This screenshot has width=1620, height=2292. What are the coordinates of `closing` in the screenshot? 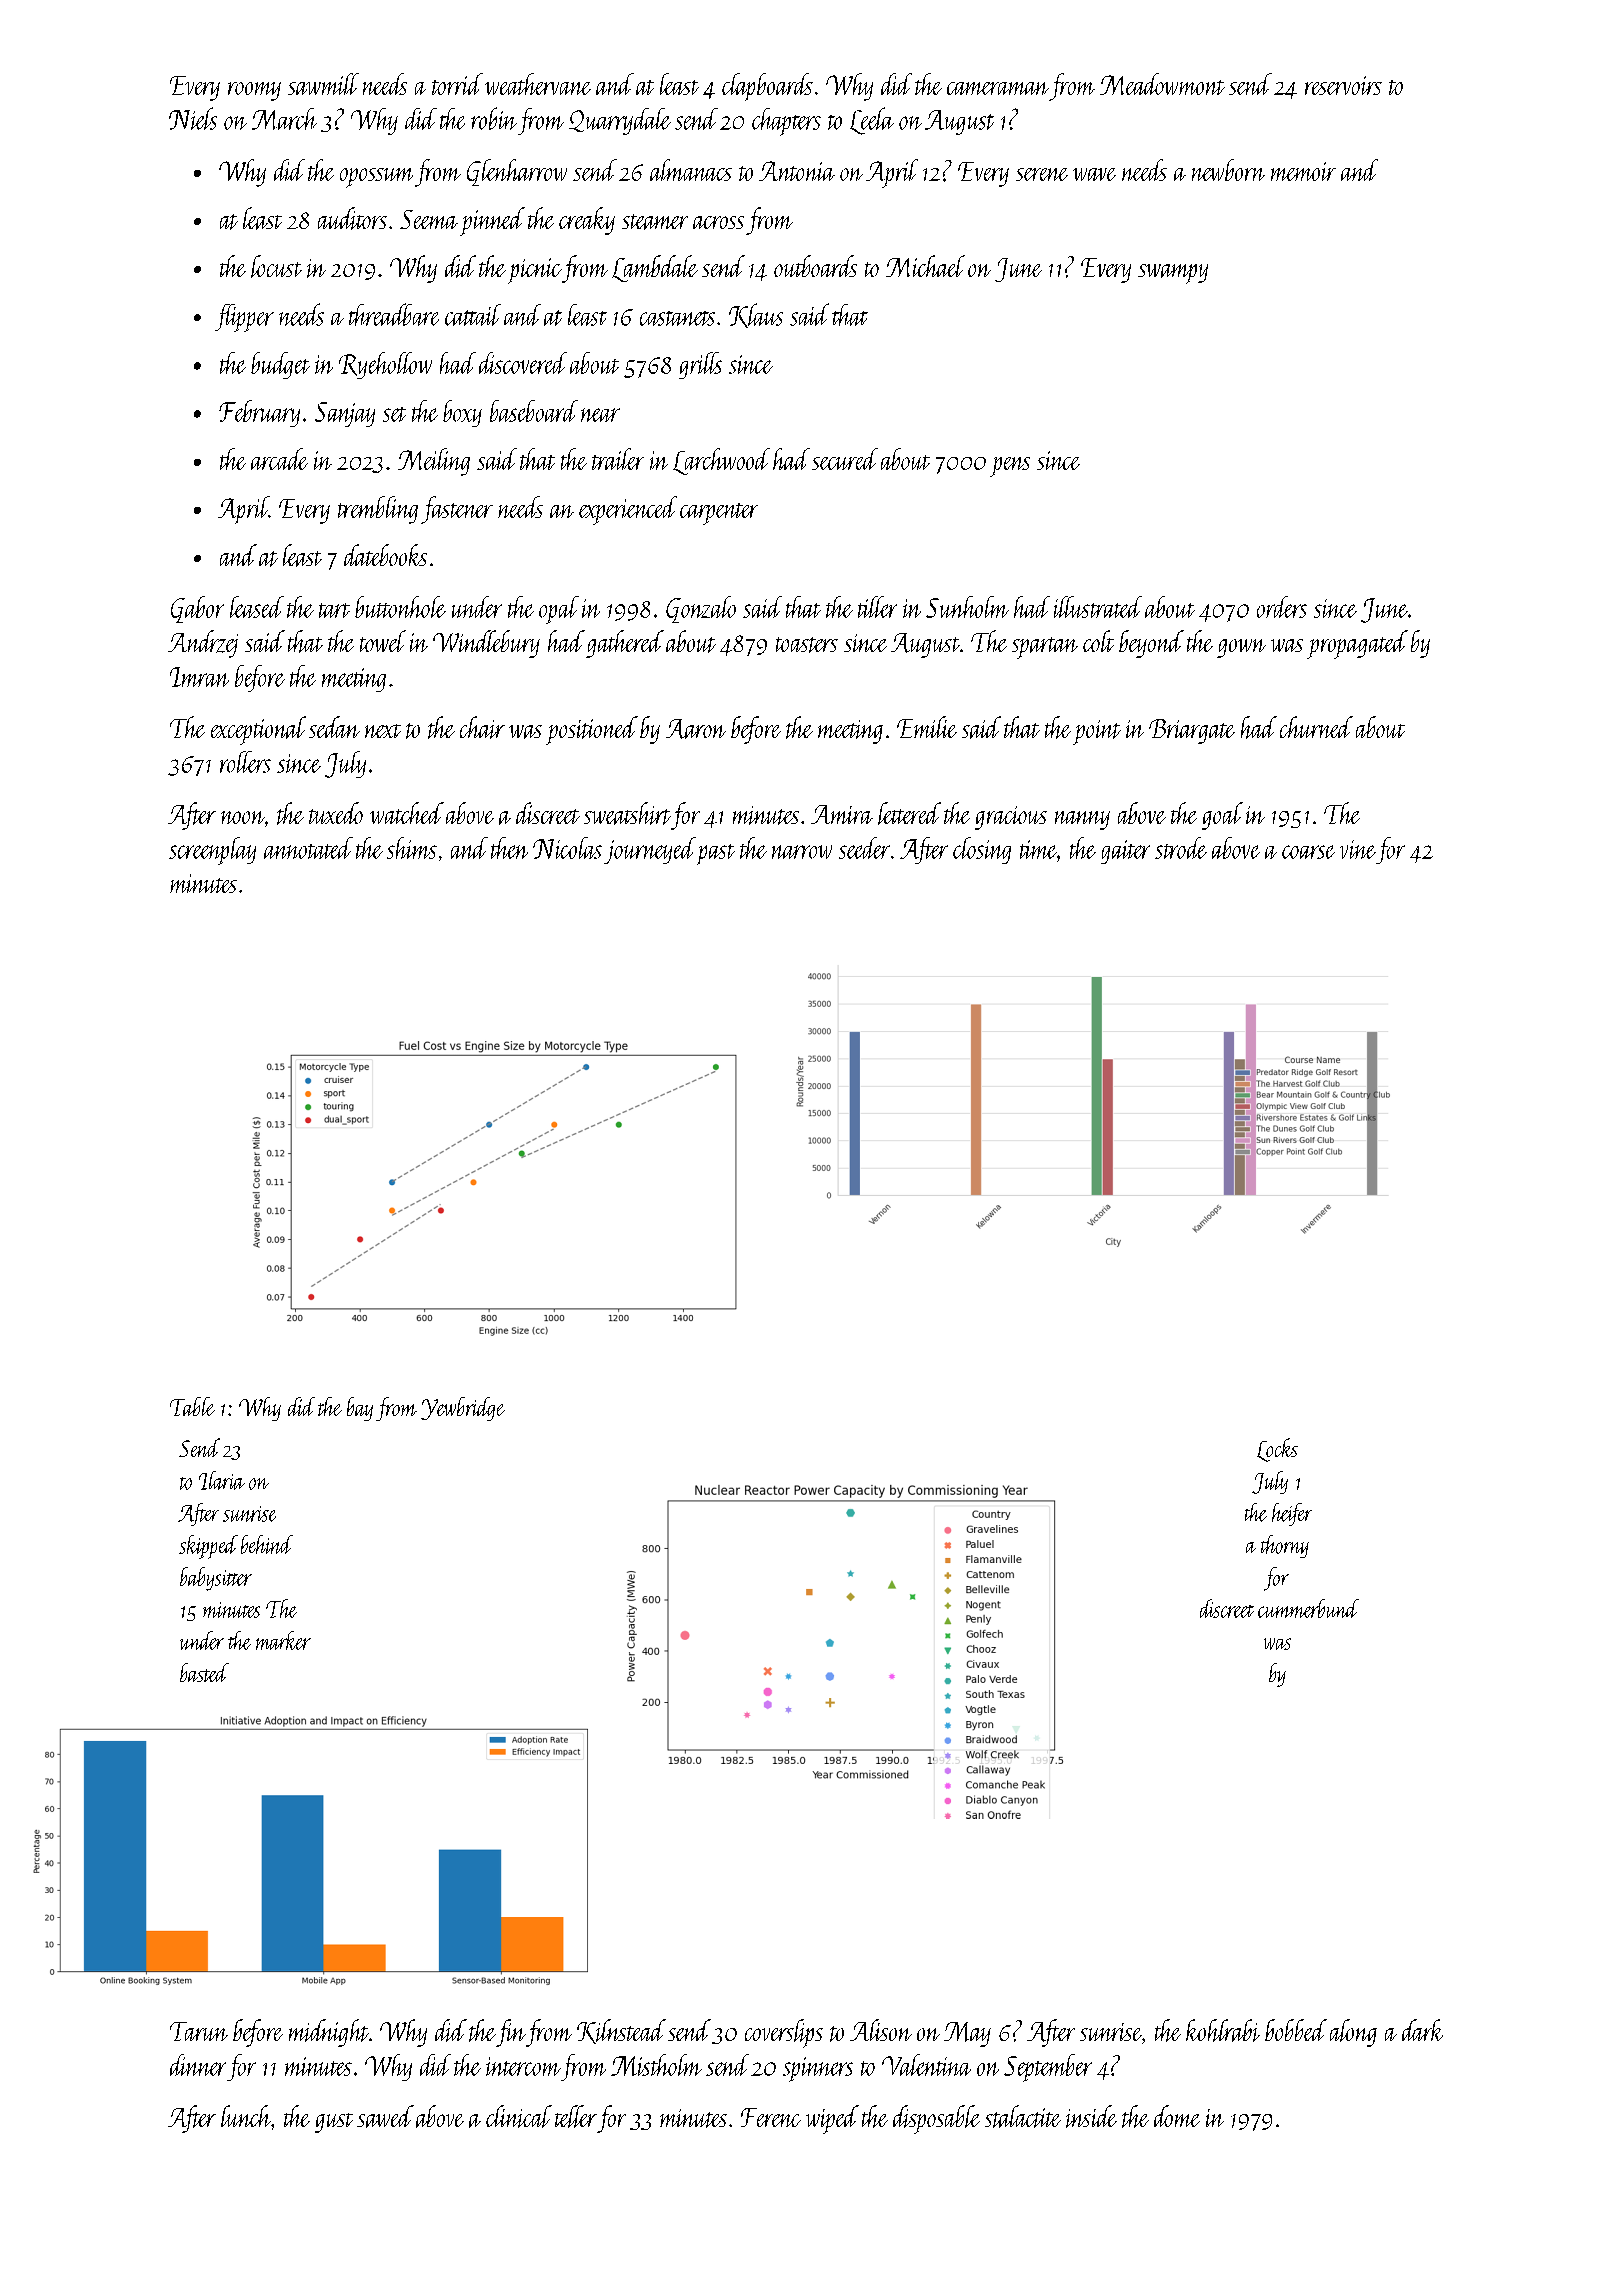 It's located at (982, 850).
